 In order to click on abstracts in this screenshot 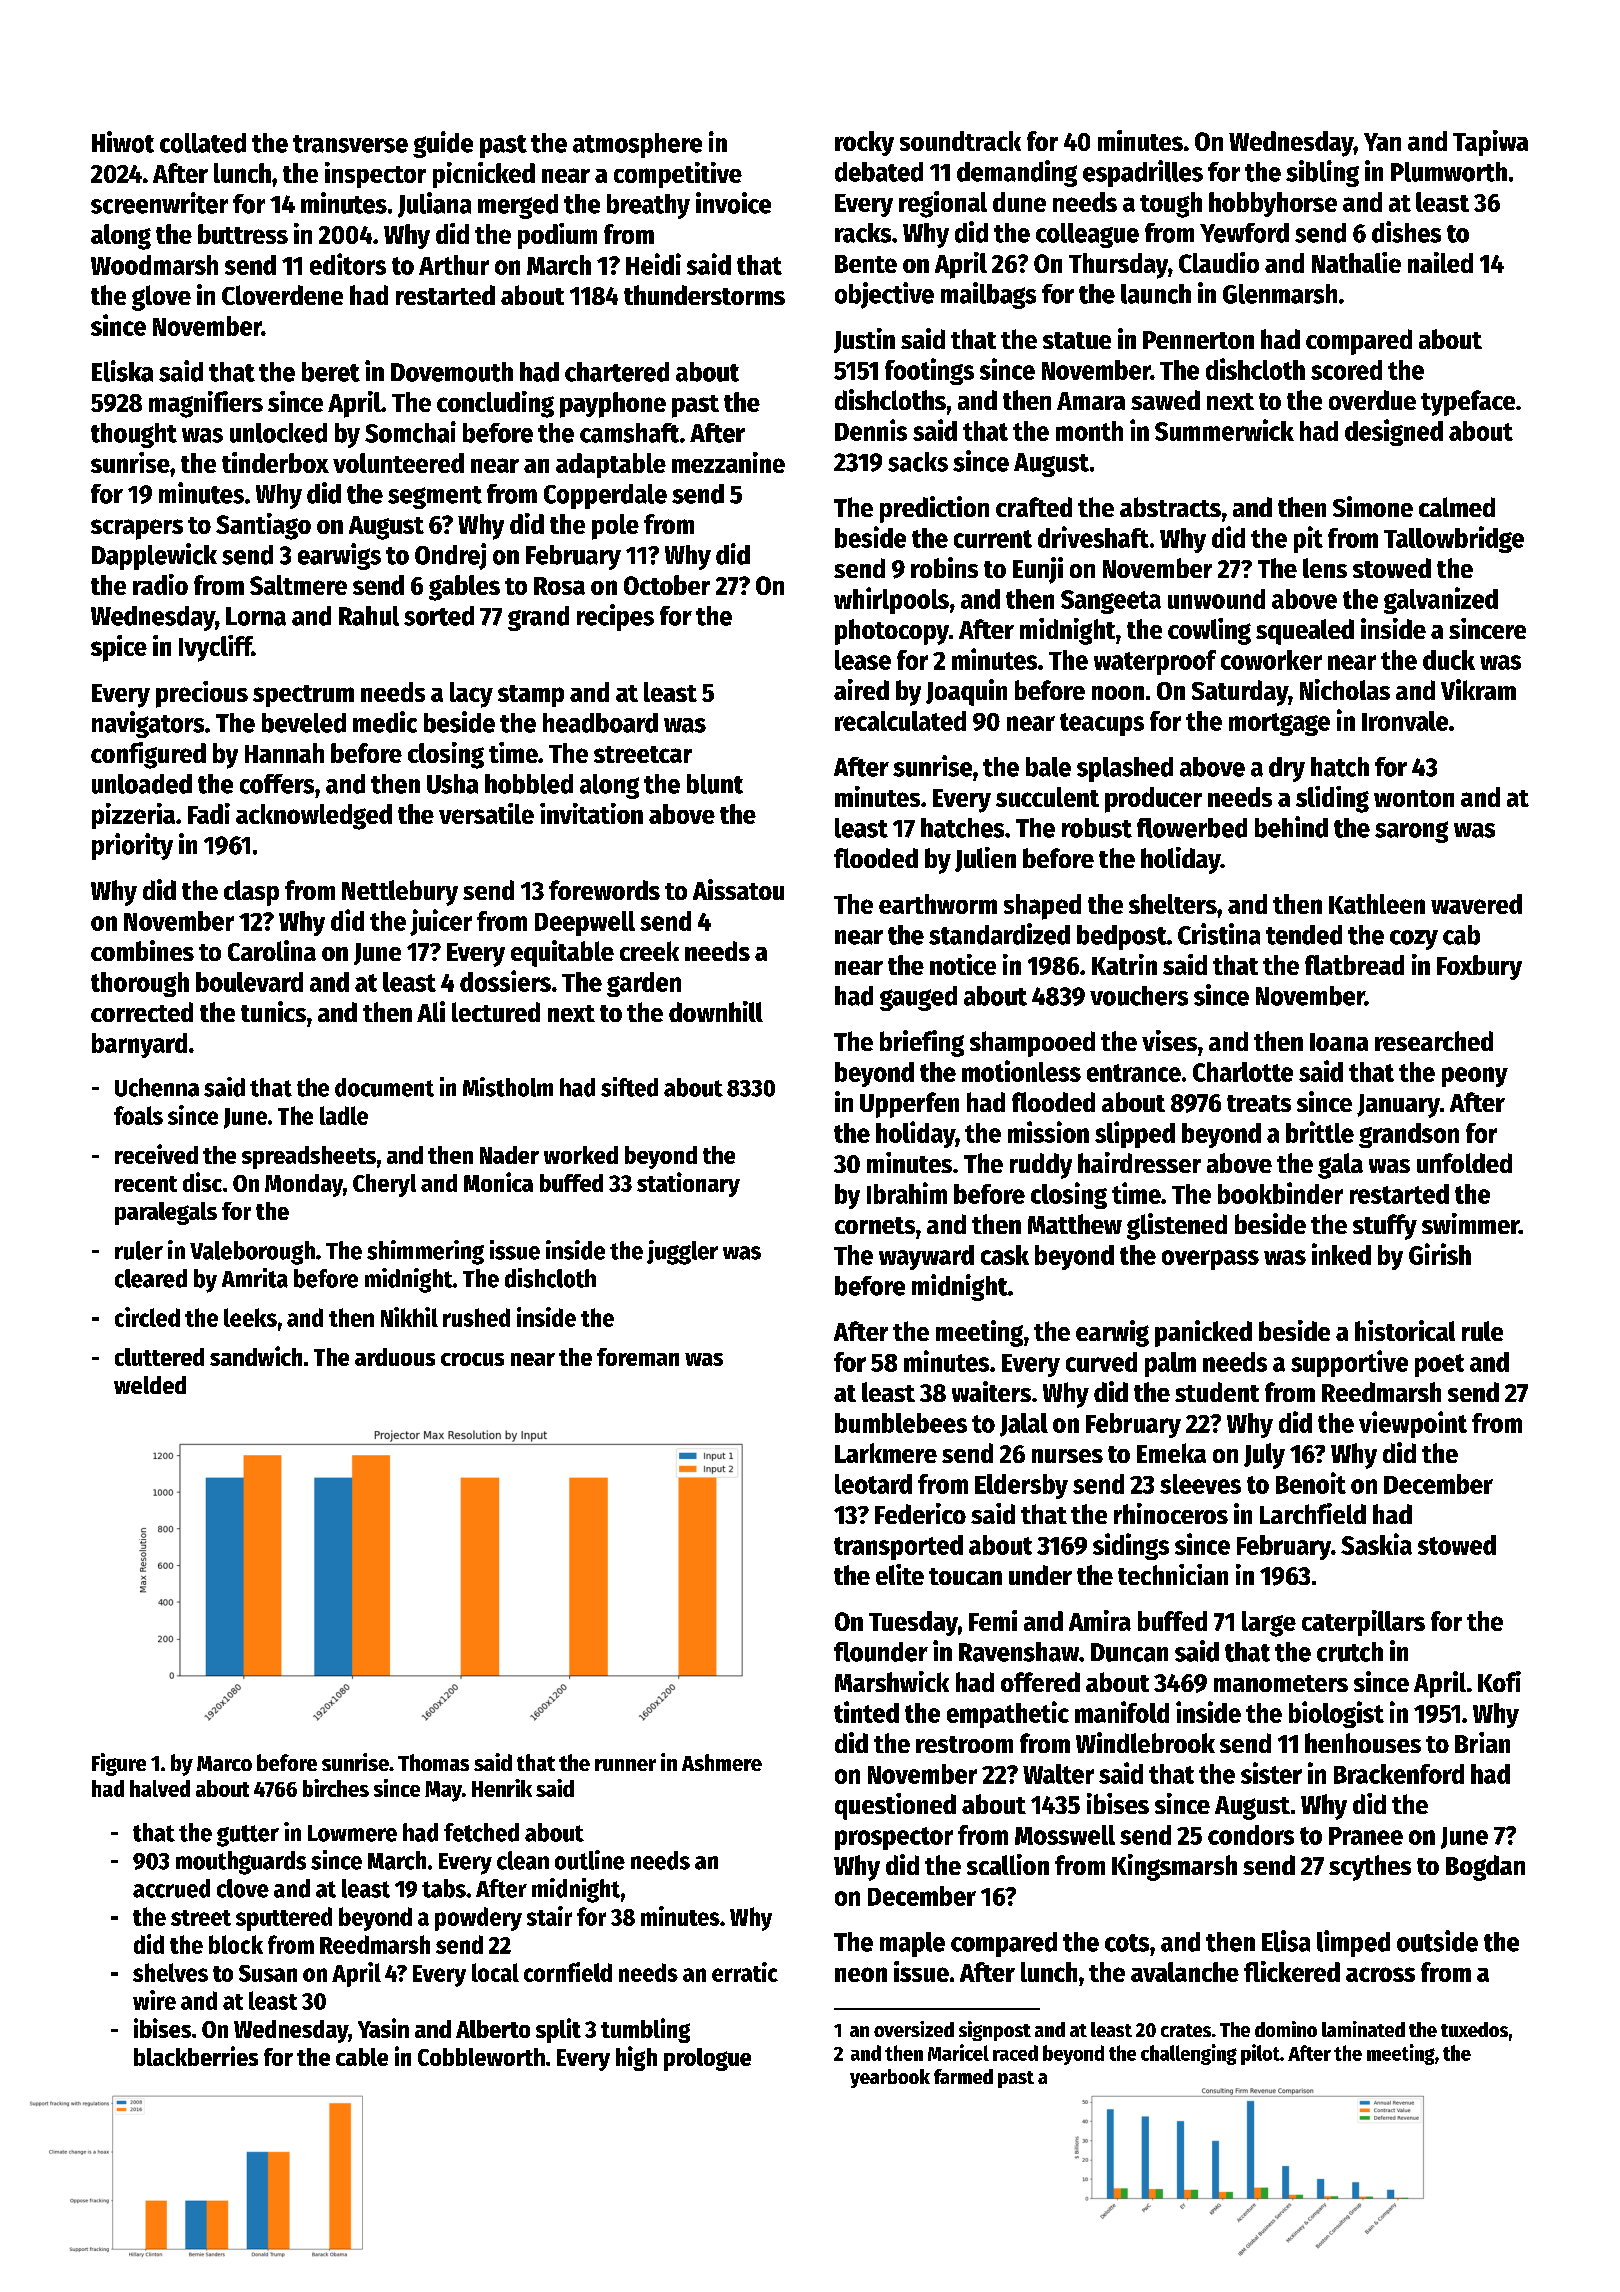, I will do `click(1170, 507)`.
